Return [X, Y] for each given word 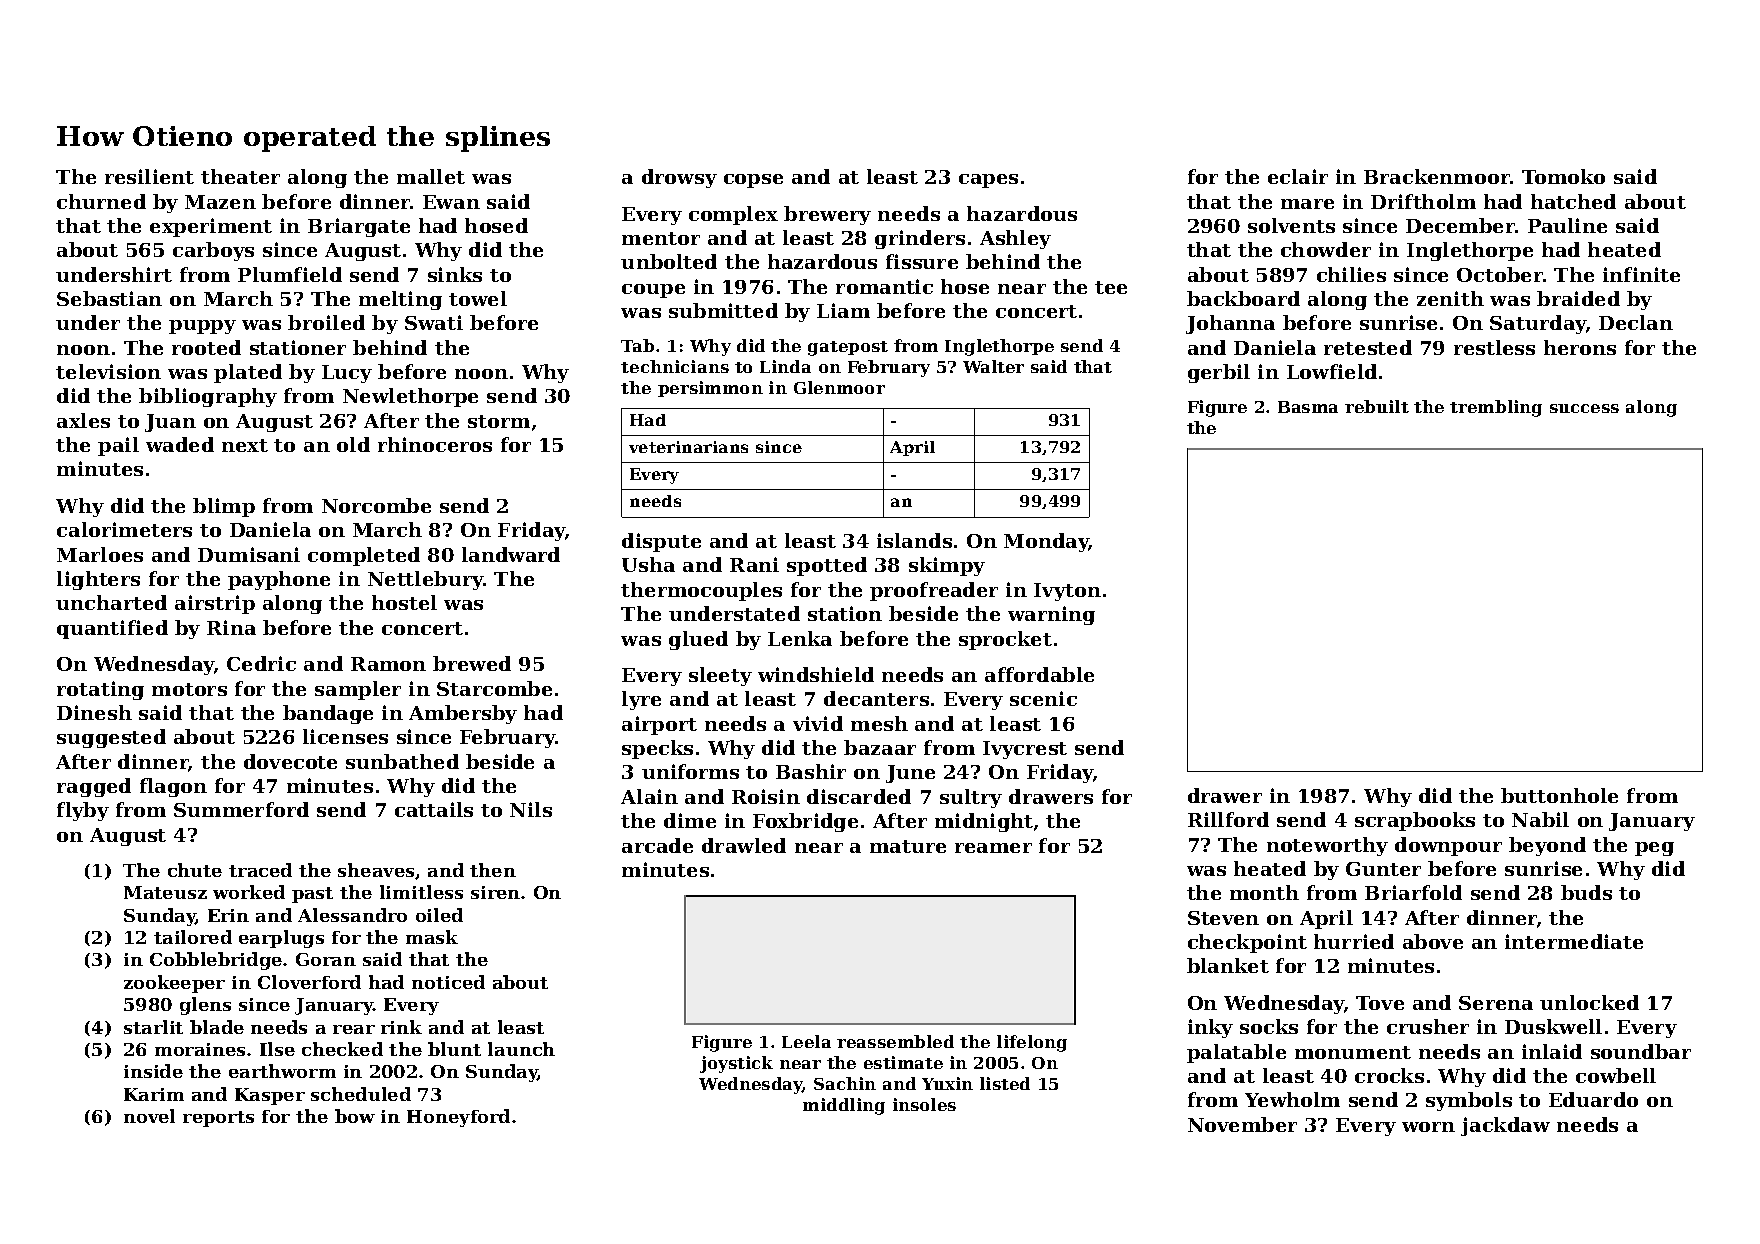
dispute [661, 542]
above [1433, 941]
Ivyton [1067, 592]
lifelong [1032, 1043]
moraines [200, 1049]
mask [432, 937]
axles [83, 420]
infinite [1641, 274]
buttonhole [1559, 795]
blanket [1228, 965]
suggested [111, 738]
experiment [211, 227]
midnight [984, 822]
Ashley [1015, 239]
